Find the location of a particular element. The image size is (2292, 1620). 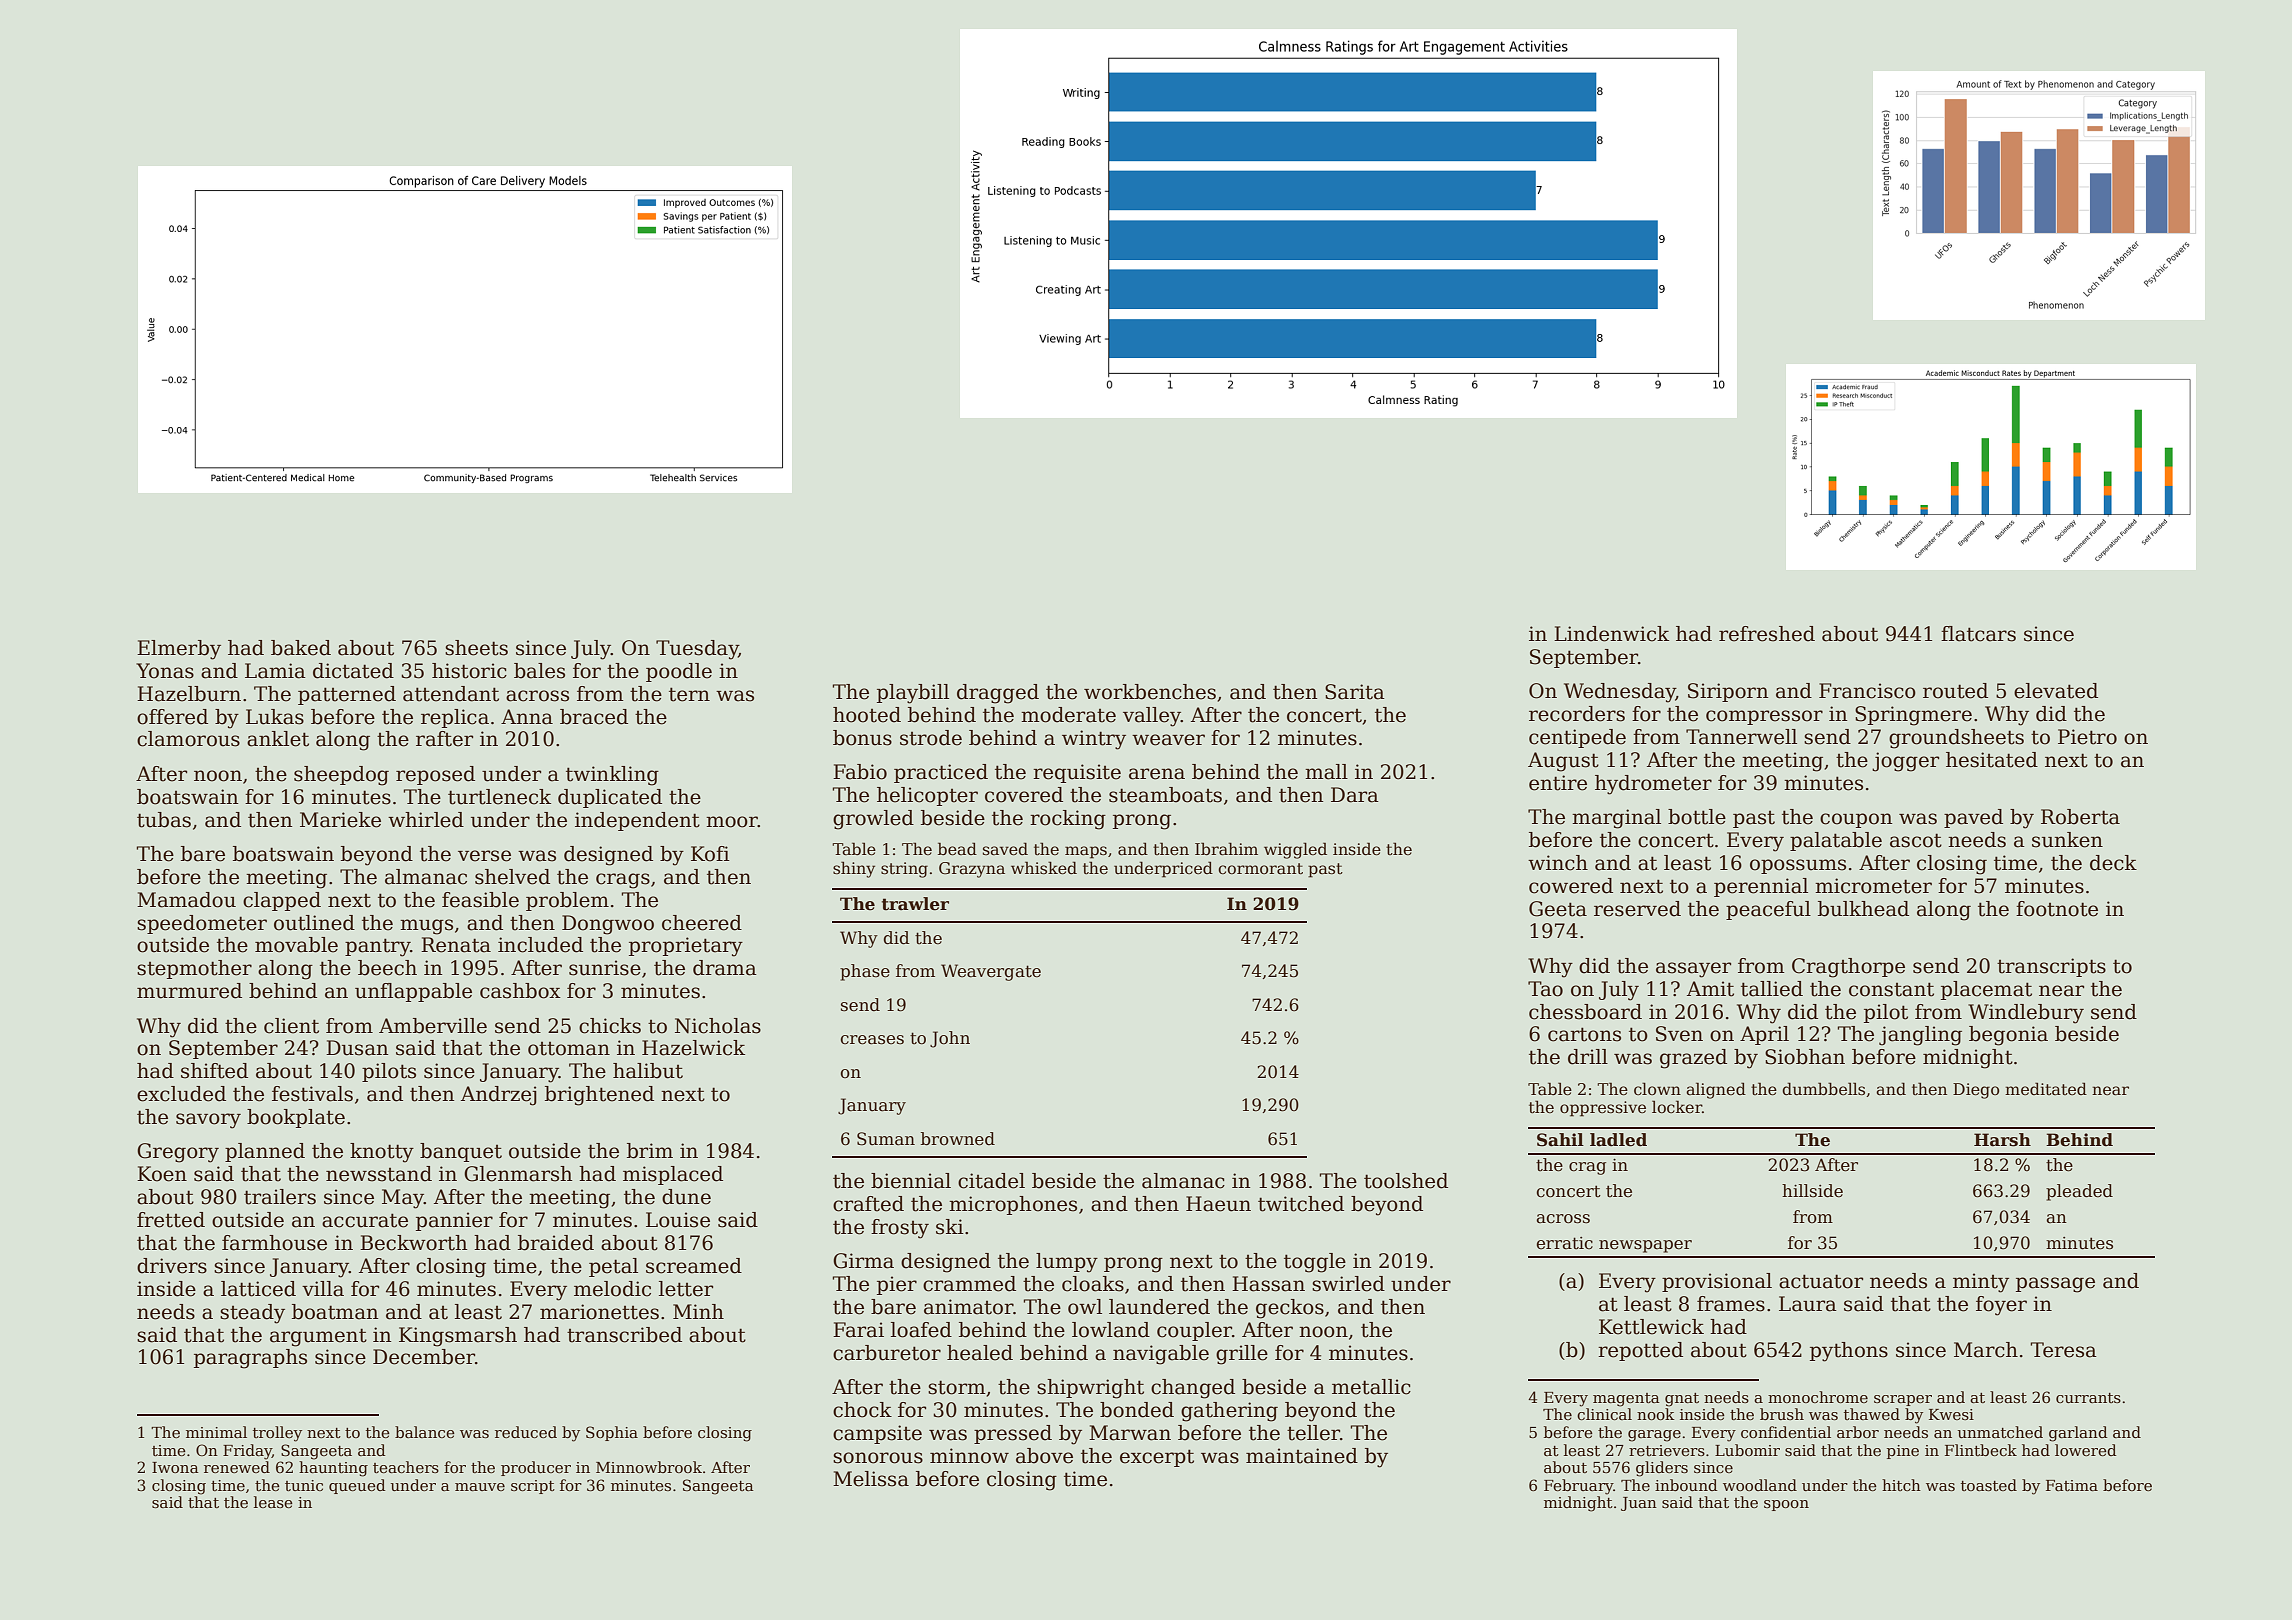

minty is located at coordinates (1981, 1283).
